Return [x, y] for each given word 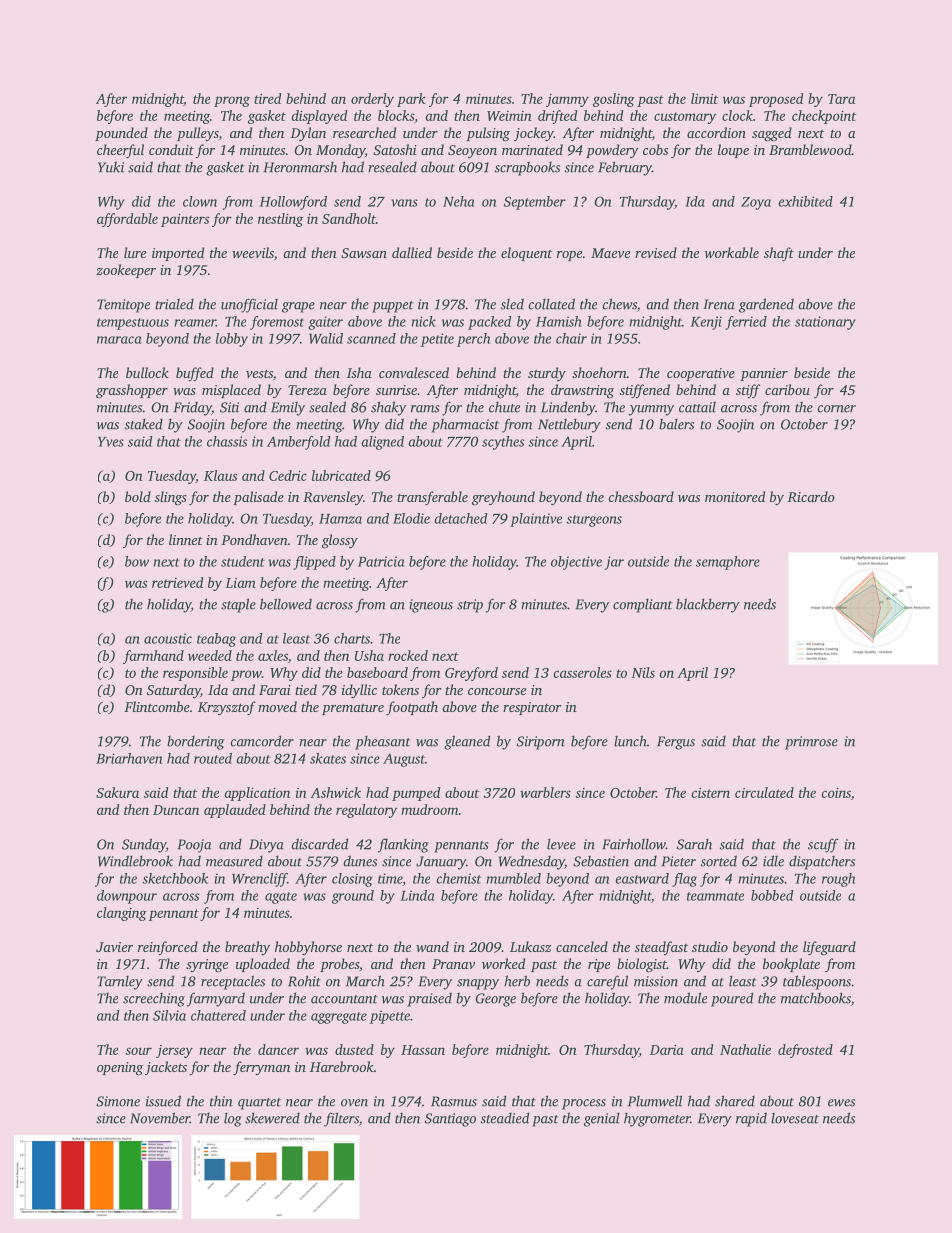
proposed [776, 100]
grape [298, 307]
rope [569, 256]
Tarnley [120, 983]
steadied [505, 1118]
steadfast [661, 948]
